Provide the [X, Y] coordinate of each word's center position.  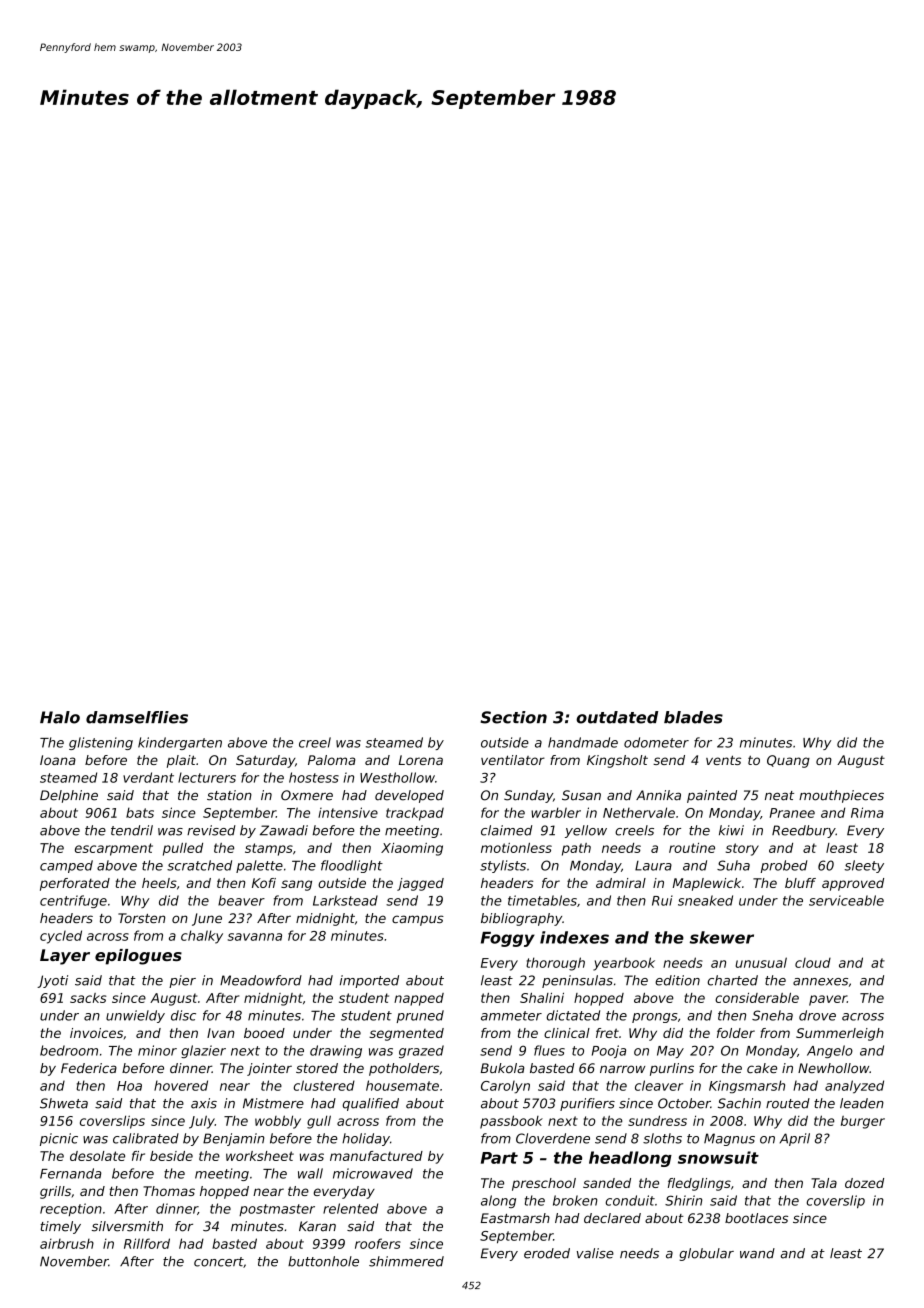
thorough [555, 964]
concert [219, 1262]
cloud [813, 963]
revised [211, 830]
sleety [864, 866]
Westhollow [397, 777]
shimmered [406, 1261]
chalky [202, 937]
